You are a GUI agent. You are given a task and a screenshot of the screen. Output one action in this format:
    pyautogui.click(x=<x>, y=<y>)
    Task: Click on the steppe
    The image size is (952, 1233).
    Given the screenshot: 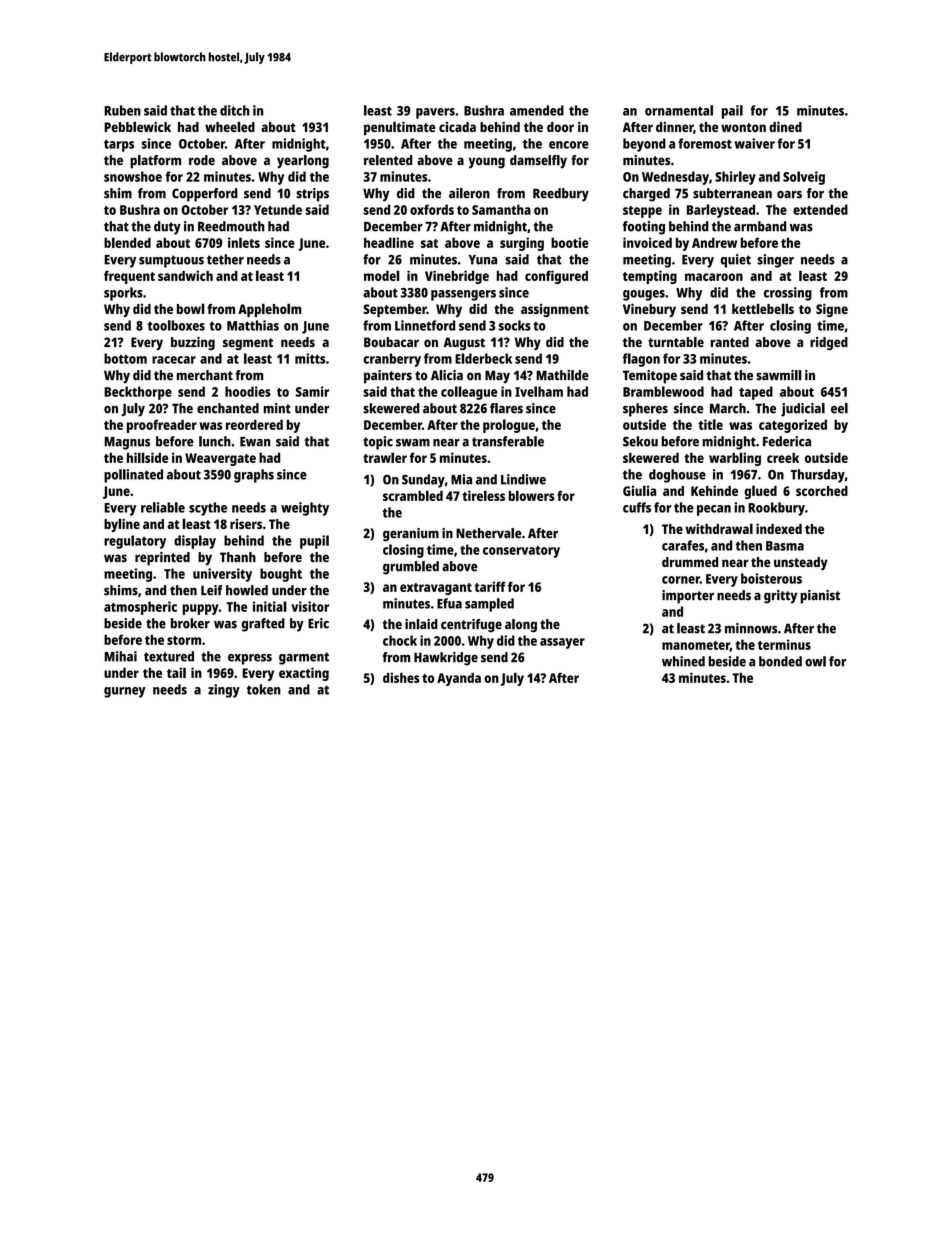 What is the action you would take?
    pyautogui.click(x=642, y=212)
